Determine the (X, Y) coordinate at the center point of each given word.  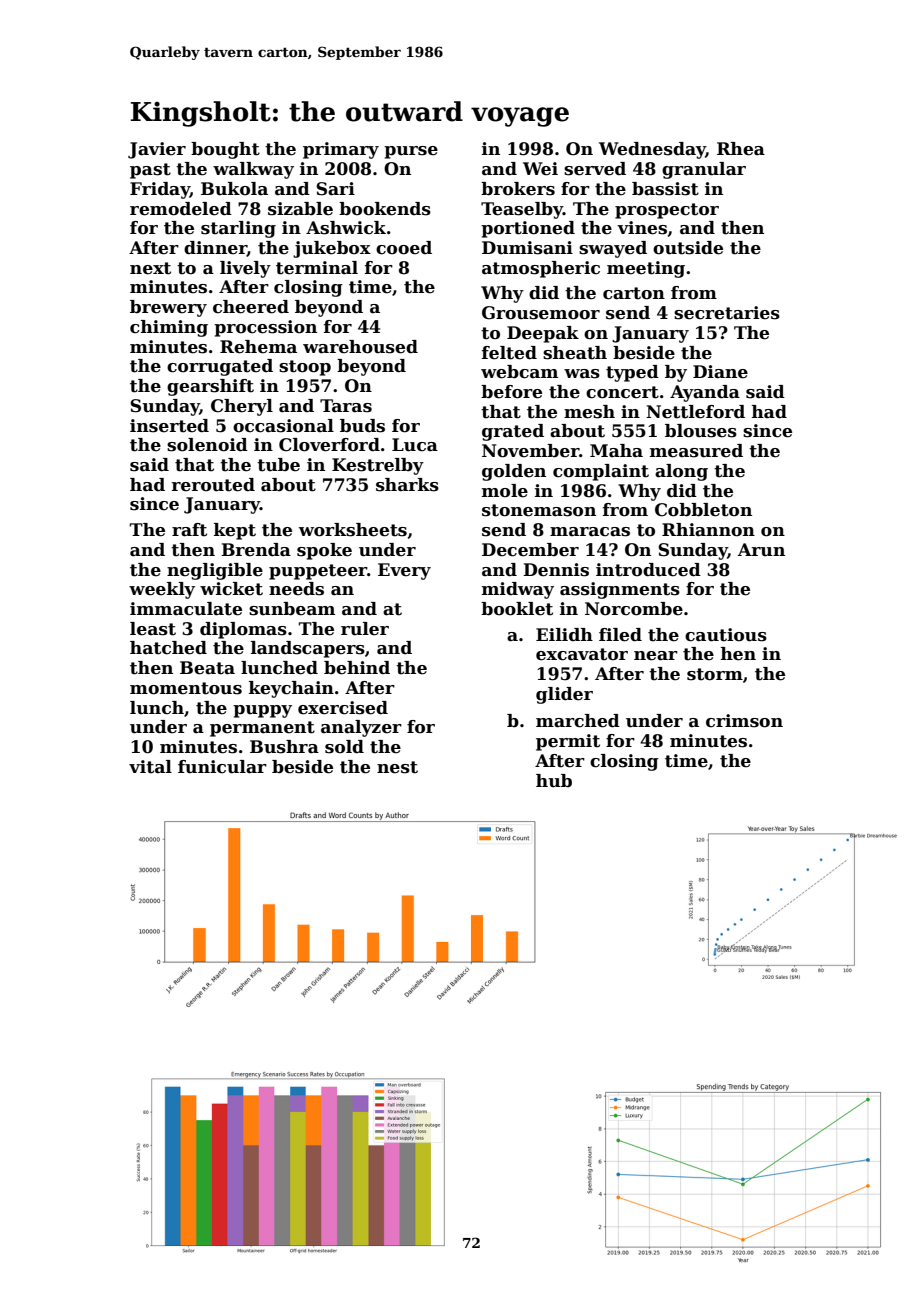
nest (397, 767)
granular (704, 170)
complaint (601, 472)
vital (150, 767)
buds (362, 426)
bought (225, 150)
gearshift (210, 387)
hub (554, 781)
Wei (540, 169)
